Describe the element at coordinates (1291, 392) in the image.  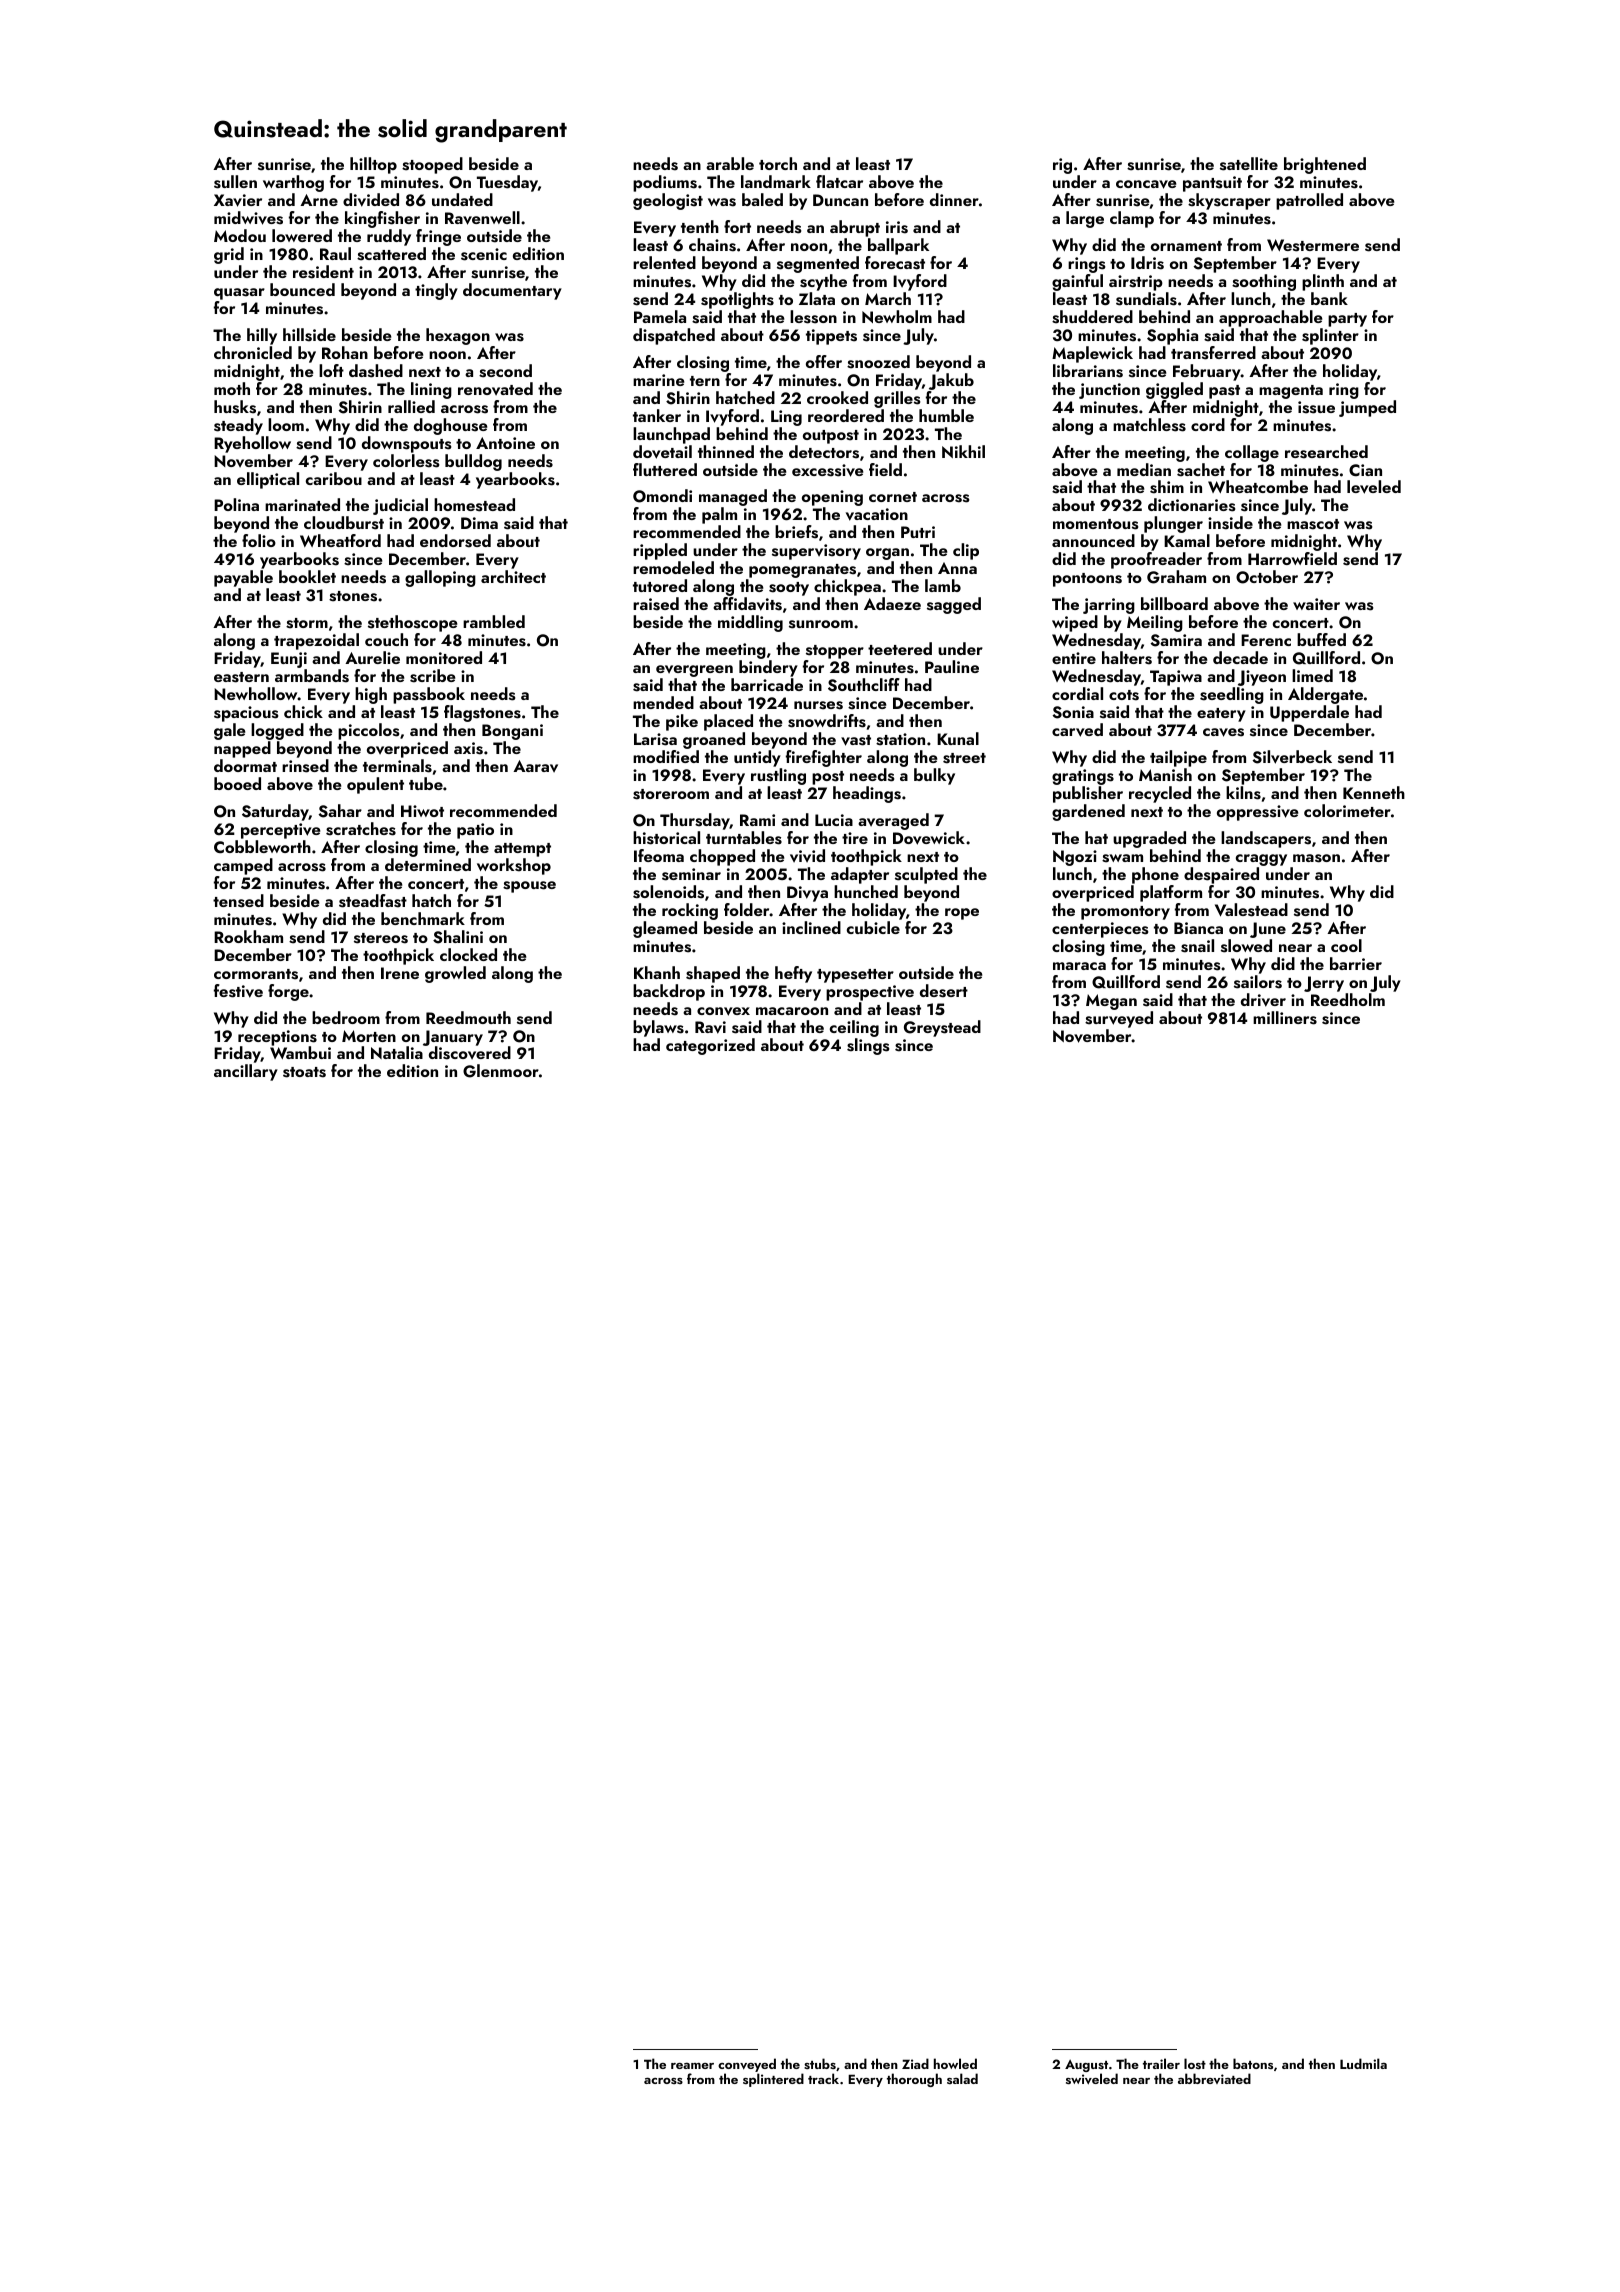
I see `magenta` at that location.
